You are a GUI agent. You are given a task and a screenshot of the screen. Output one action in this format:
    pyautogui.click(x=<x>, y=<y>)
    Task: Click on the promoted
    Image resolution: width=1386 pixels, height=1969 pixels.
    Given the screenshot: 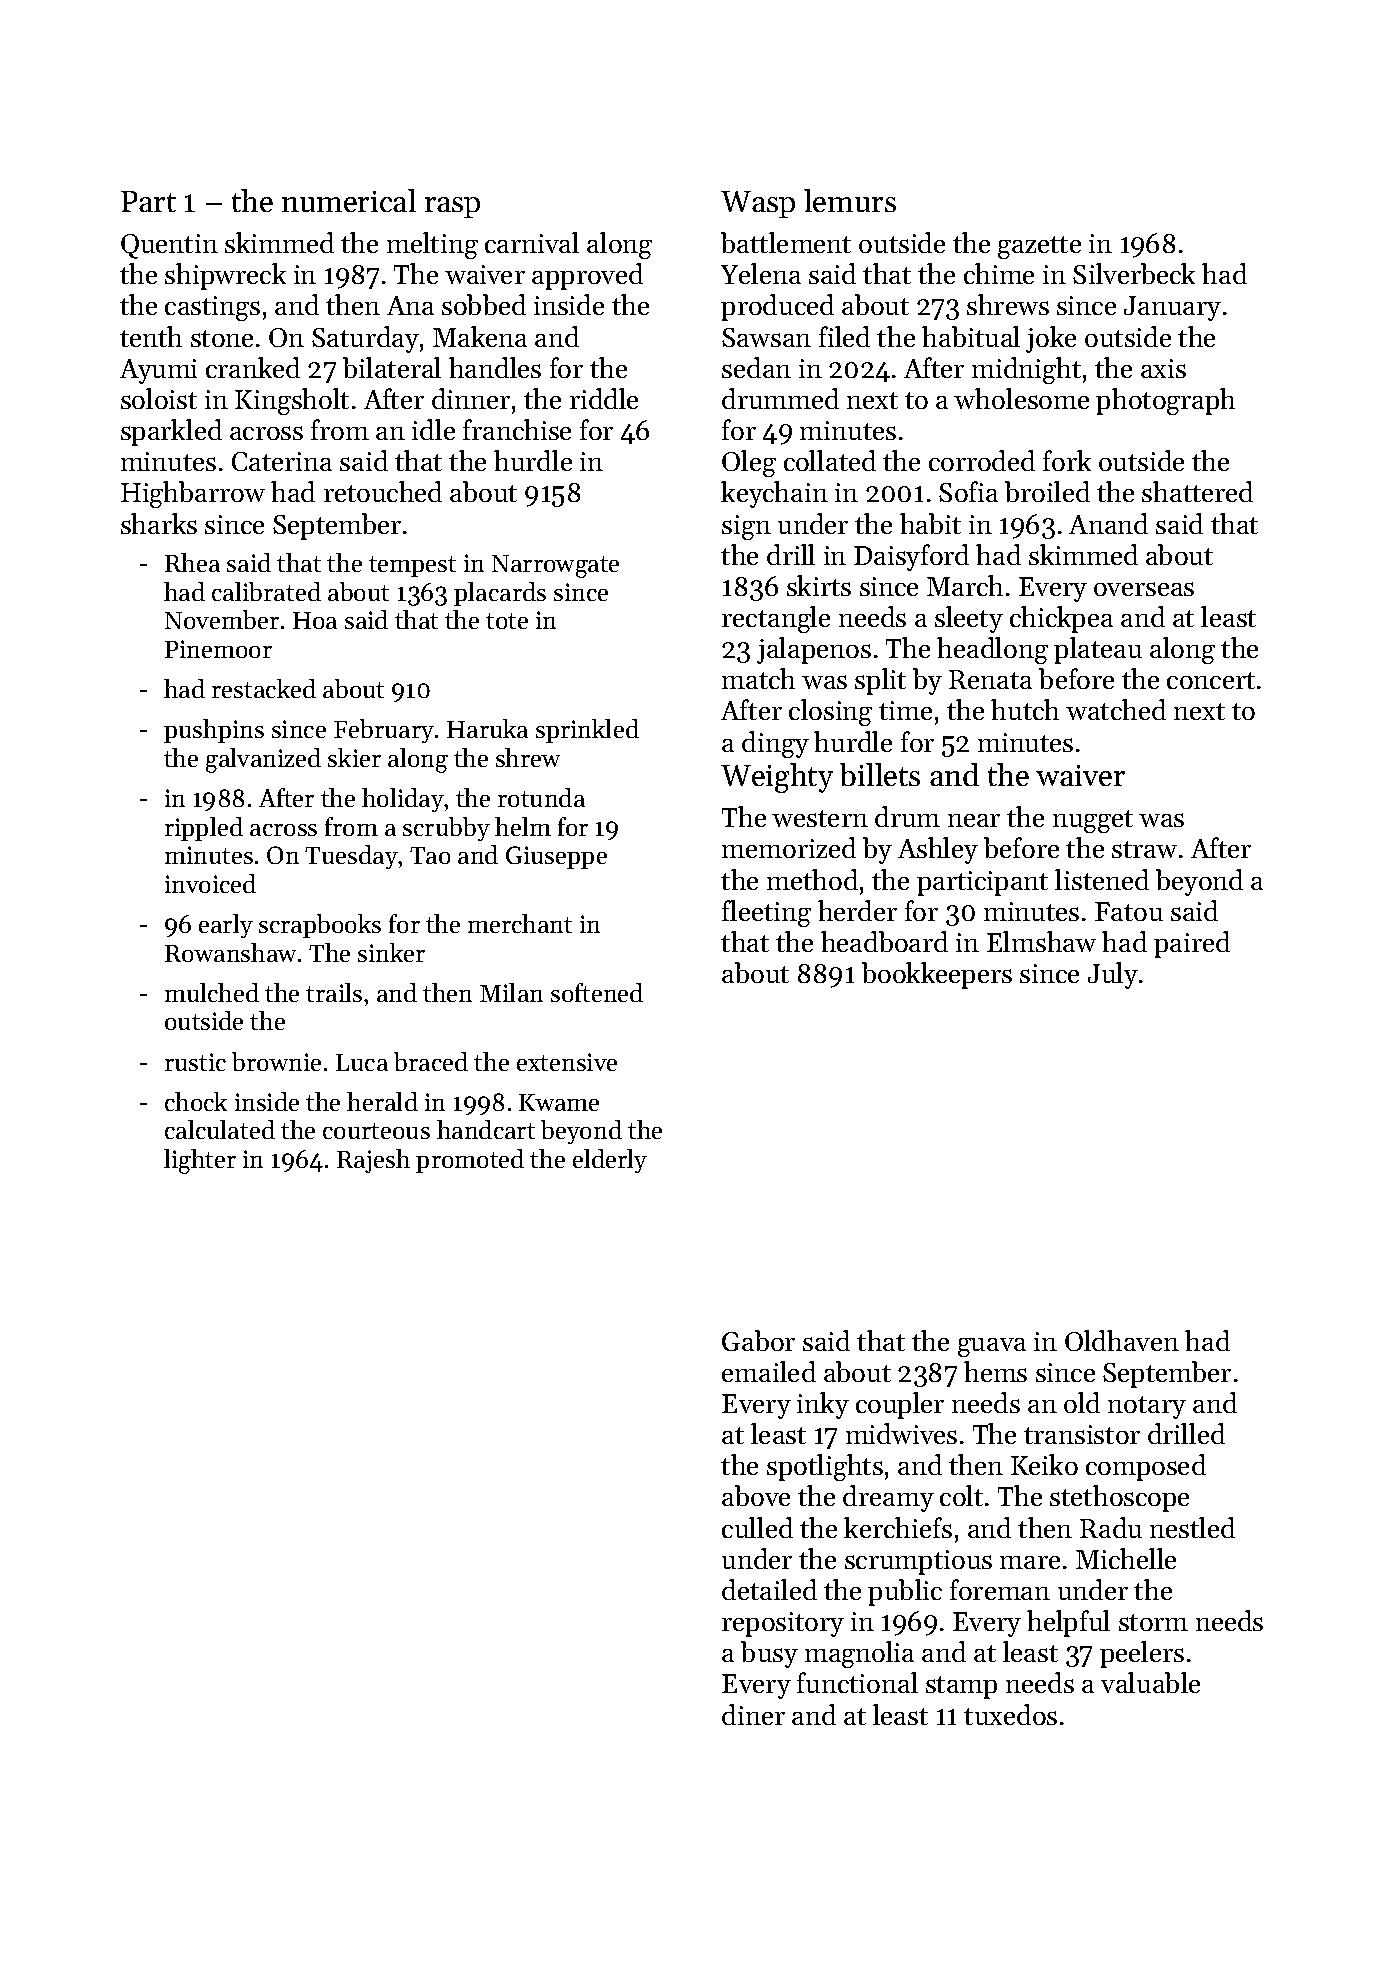 What is the action you would take?
    pyautogui.click(x=470, y=1161)
